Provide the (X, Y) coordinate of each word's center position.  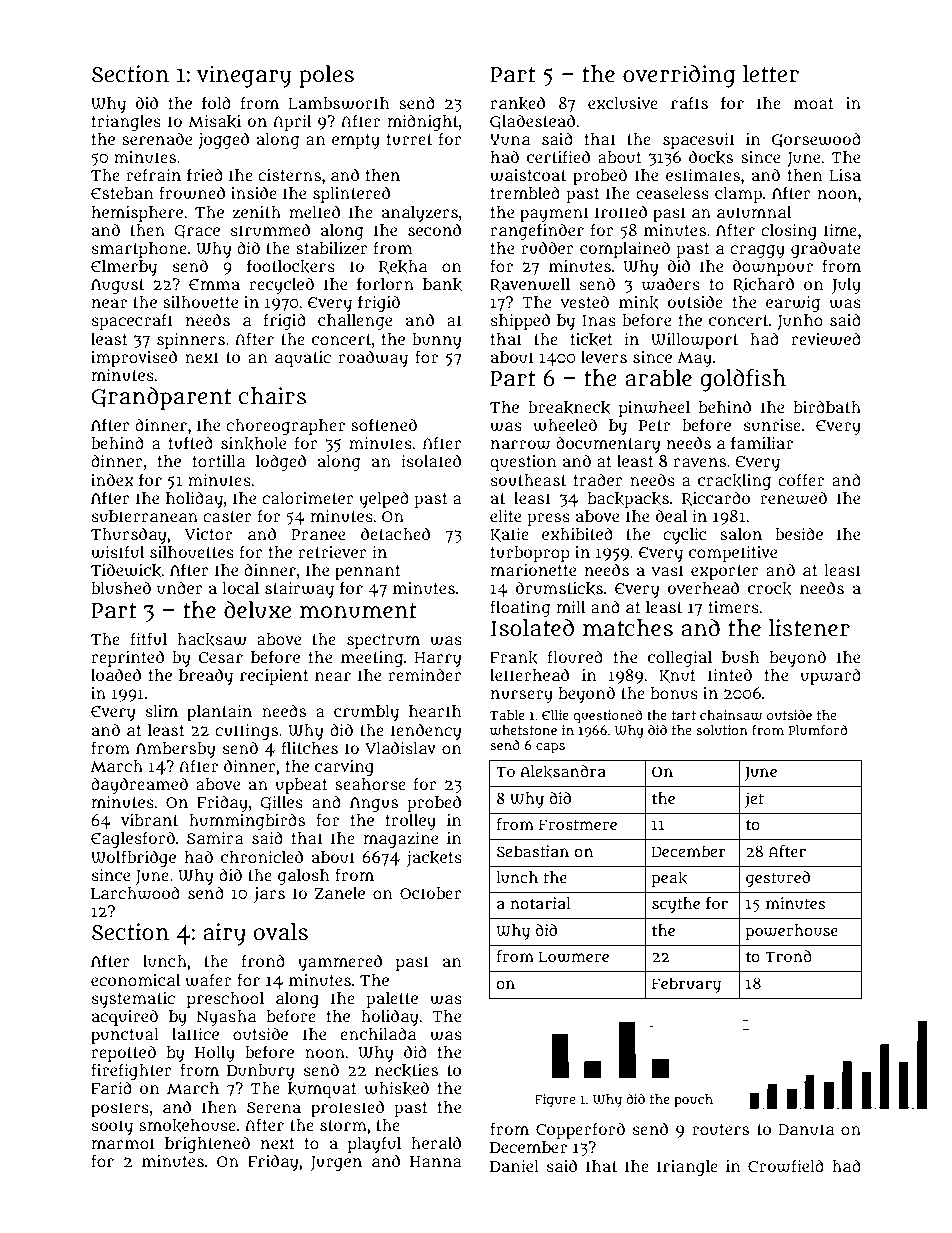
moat (814, 103)
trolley (411, 822)
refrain (153, 175)
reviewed (826, 339)
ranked (517, 103)
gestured (778, 879)
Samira (215, 838)
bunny (436, 341)
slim (162, 711)
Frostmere (578, 824)
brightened (207, 1144)
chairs (272, 396)
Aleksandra (563, 771)
